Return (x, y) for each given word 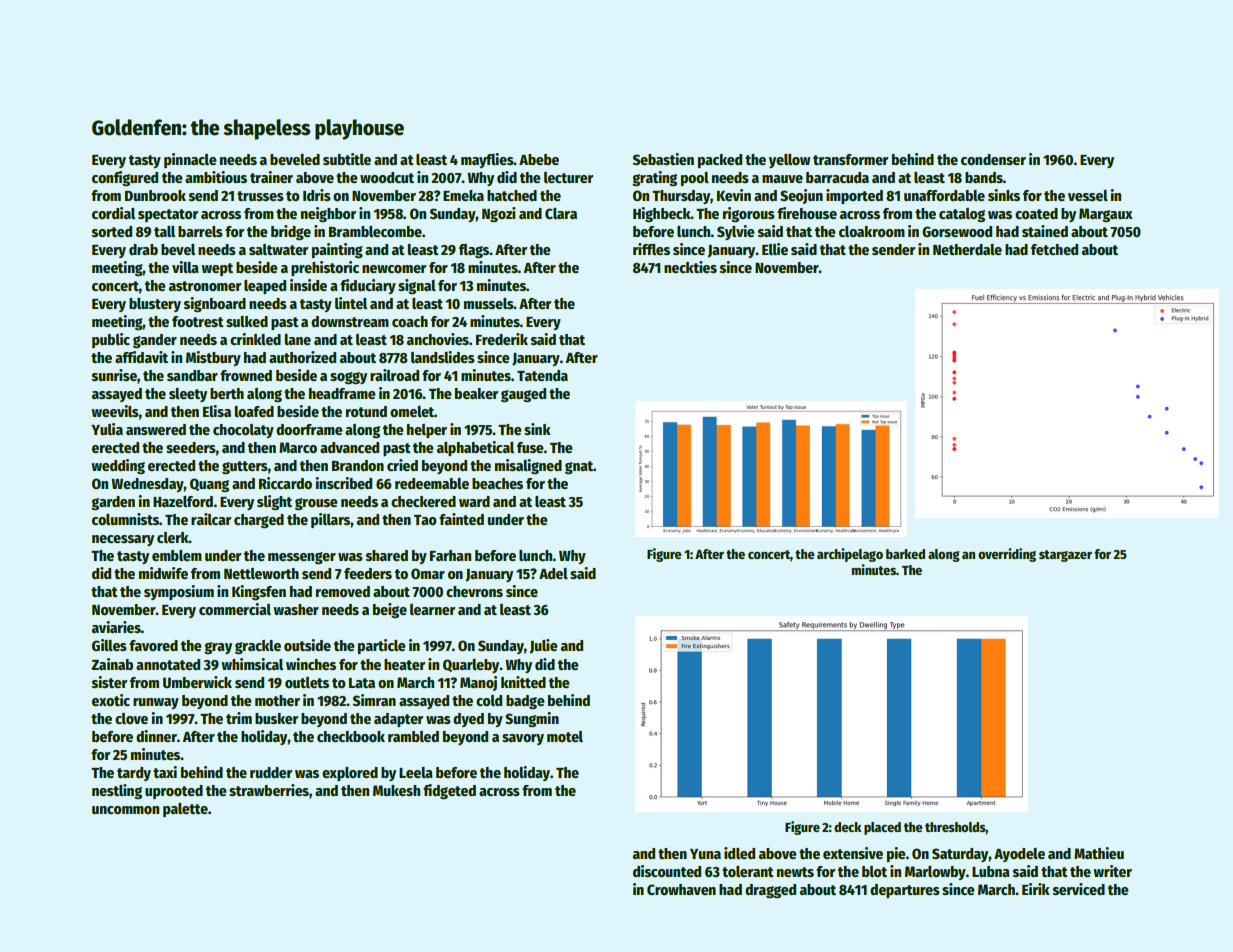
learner (432, 609)
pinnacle (190, 160)
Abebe (539, 159)
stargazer (1065, 556)
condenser (993, 159)
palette (185, 810)
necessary (123, 540)
